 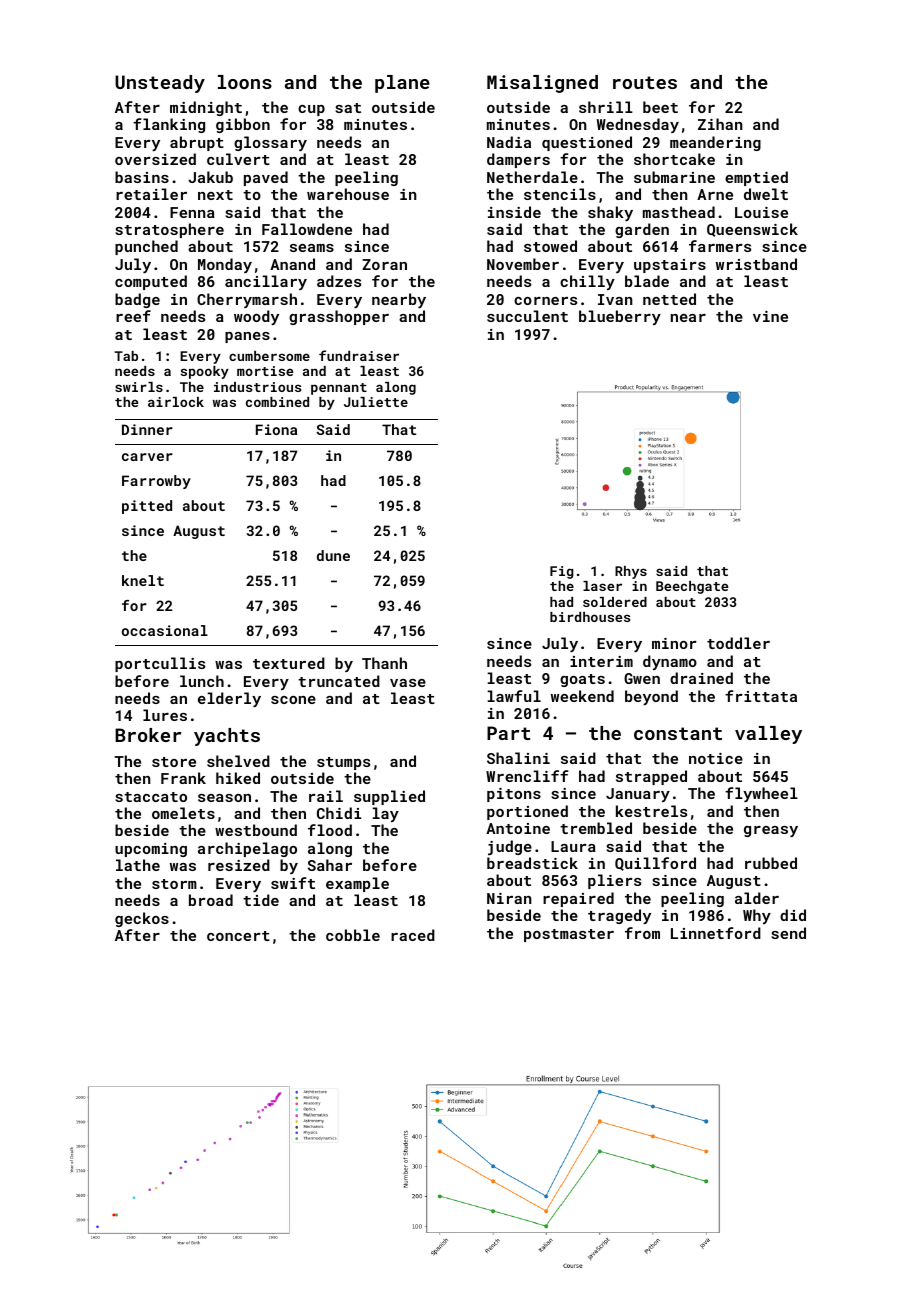 What do you see at coordinates (645, 82) in the screenshot?
I see `routes` at bounding box center [645, 82].
